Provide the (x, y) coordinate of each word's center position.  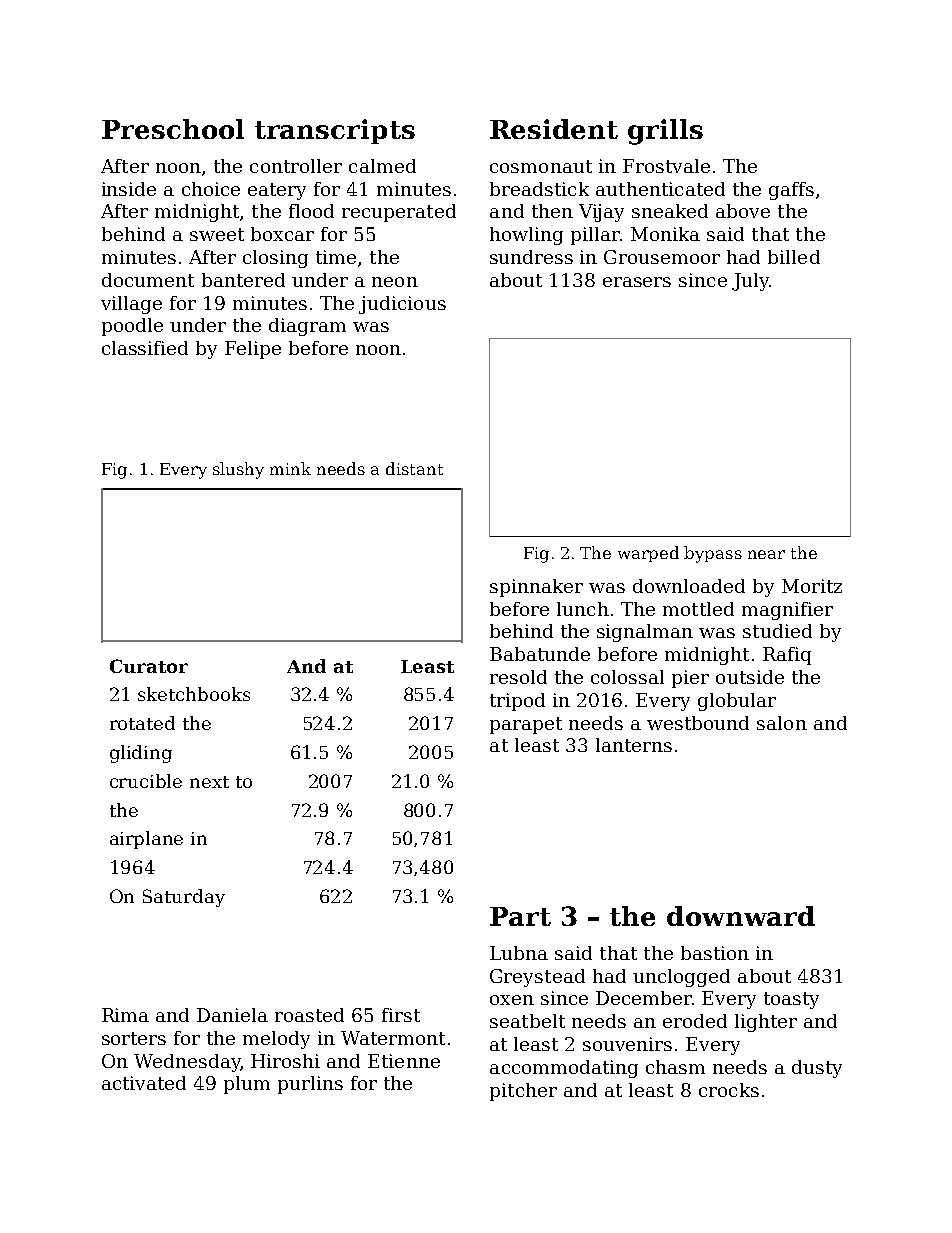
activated (144, 1083)
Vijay (601, 213)
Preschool (173, 129)
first (401, 1015)
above (743, 211)
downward (741, 916)
